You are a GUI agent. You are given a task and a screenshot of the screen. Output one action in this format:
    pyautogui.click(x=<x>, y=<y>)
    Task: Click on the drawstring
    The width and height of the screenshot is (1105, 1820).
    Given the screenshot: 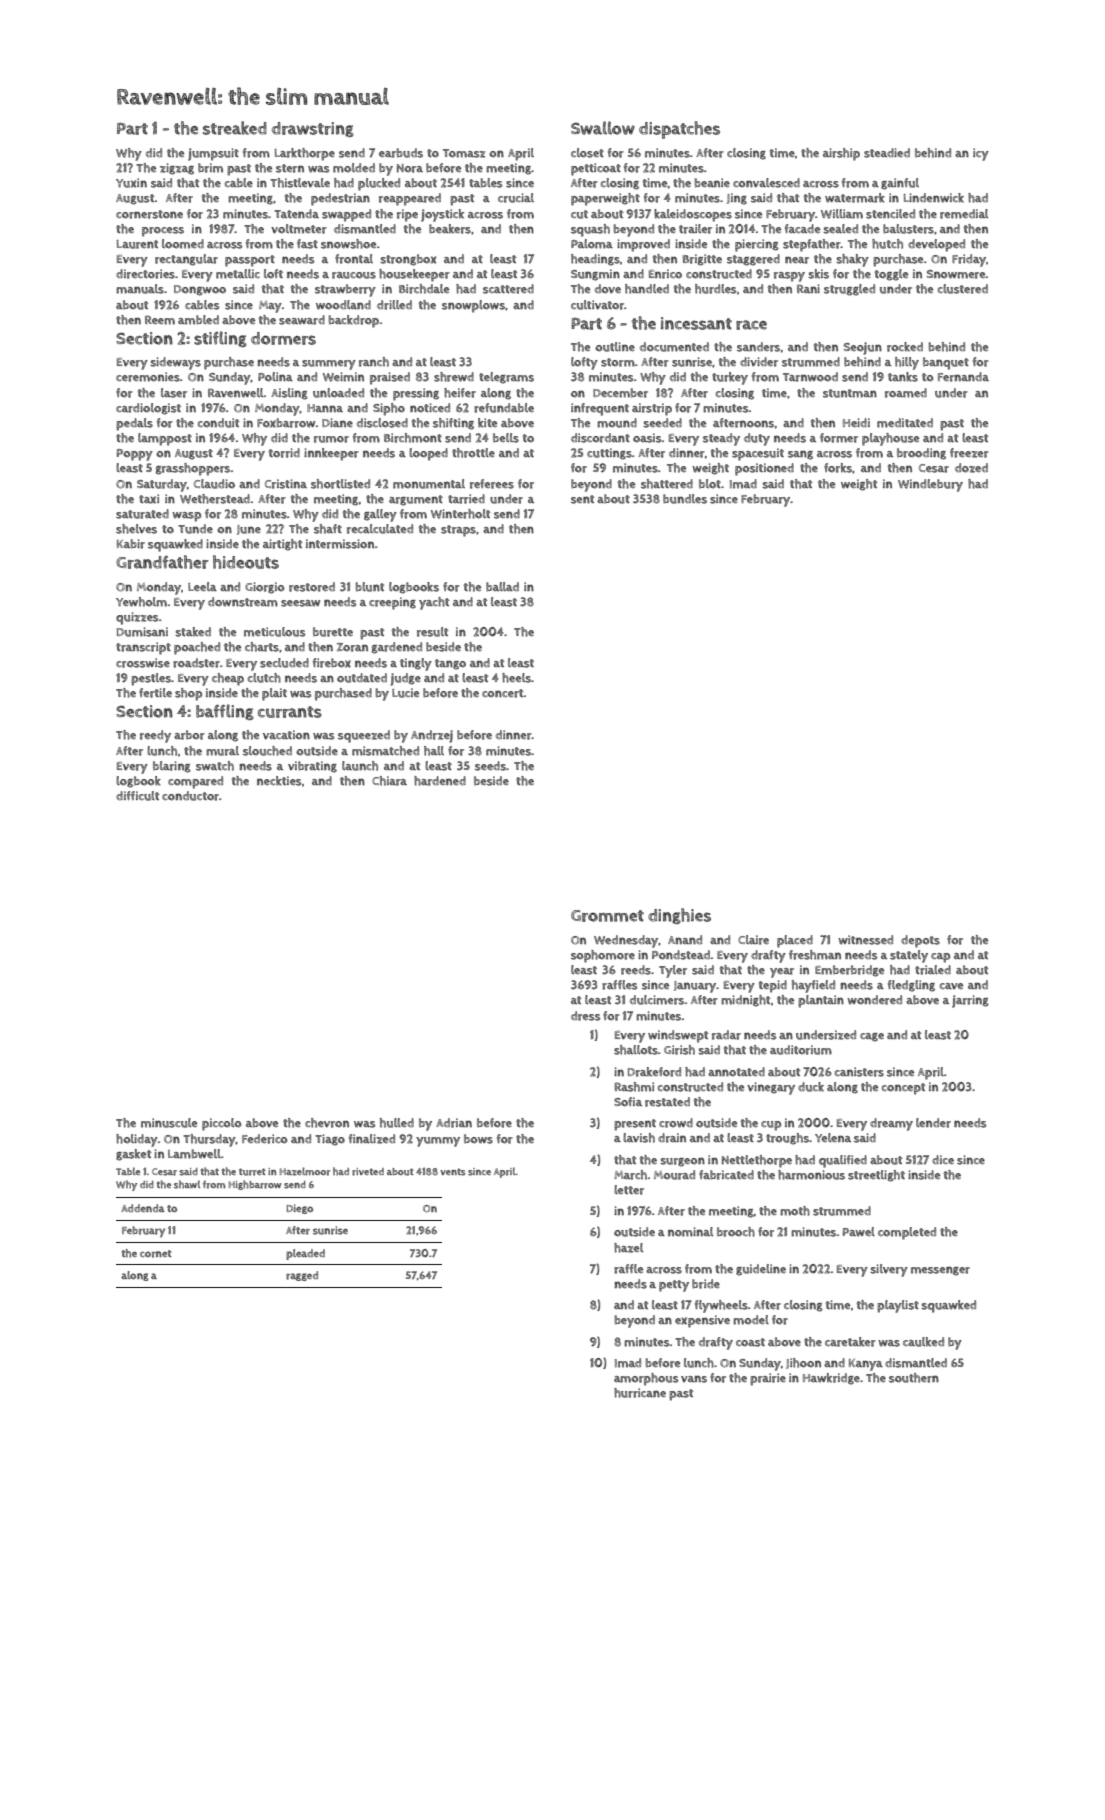 What is the action you would take?
    pyautogui.click(x=313, y=129)
